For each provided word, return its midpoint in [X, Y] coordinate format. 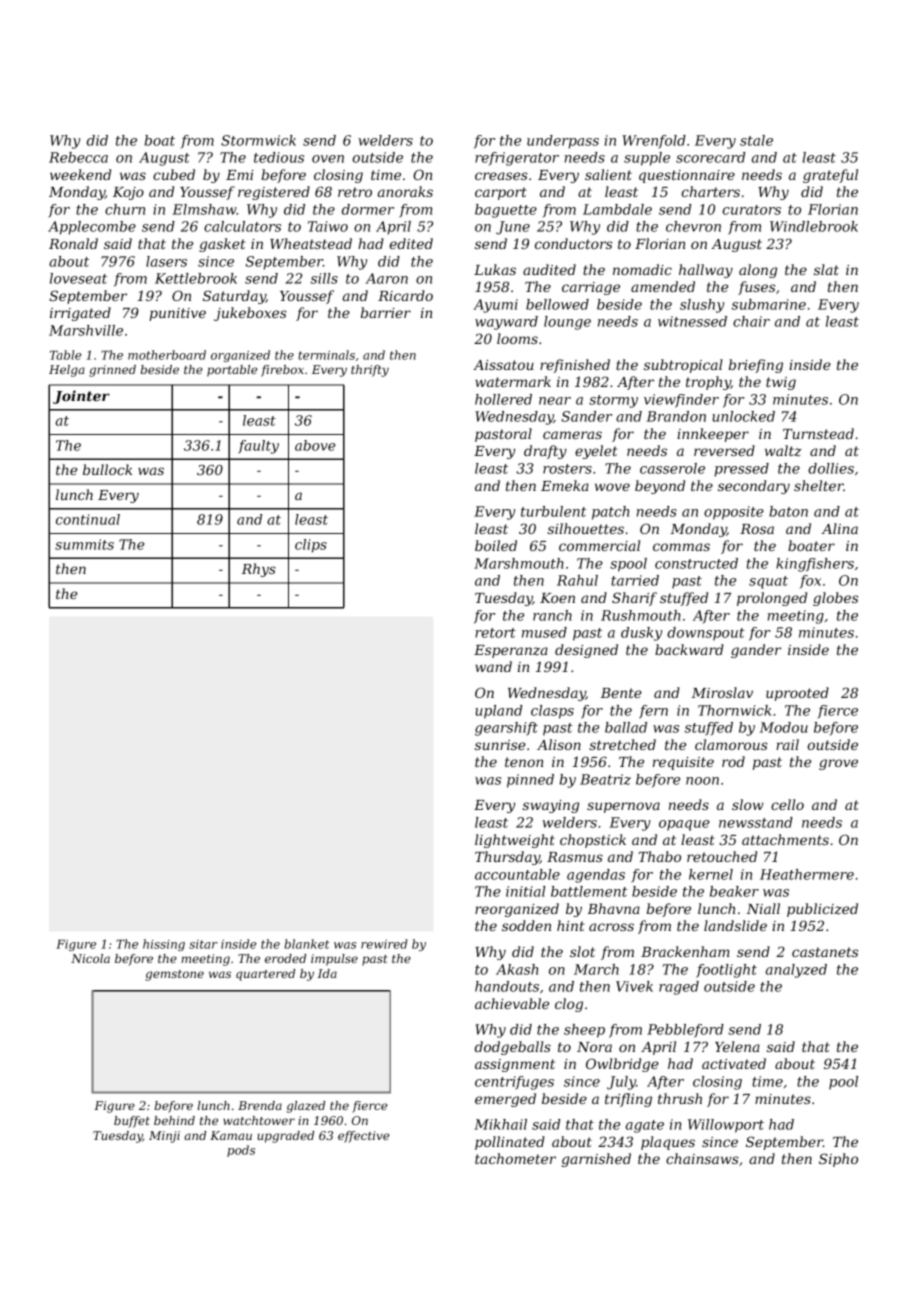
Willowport [726, 1126]
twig [781, 383]
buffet [132, 1122]
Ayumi [495, 306]
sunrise [500, 745]
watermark [513, 381]
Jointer [81, 397]
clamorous [731, 744]
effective [363, 1137]
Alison [559, 744]
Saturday [234, 297]
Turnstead [818, 433]
